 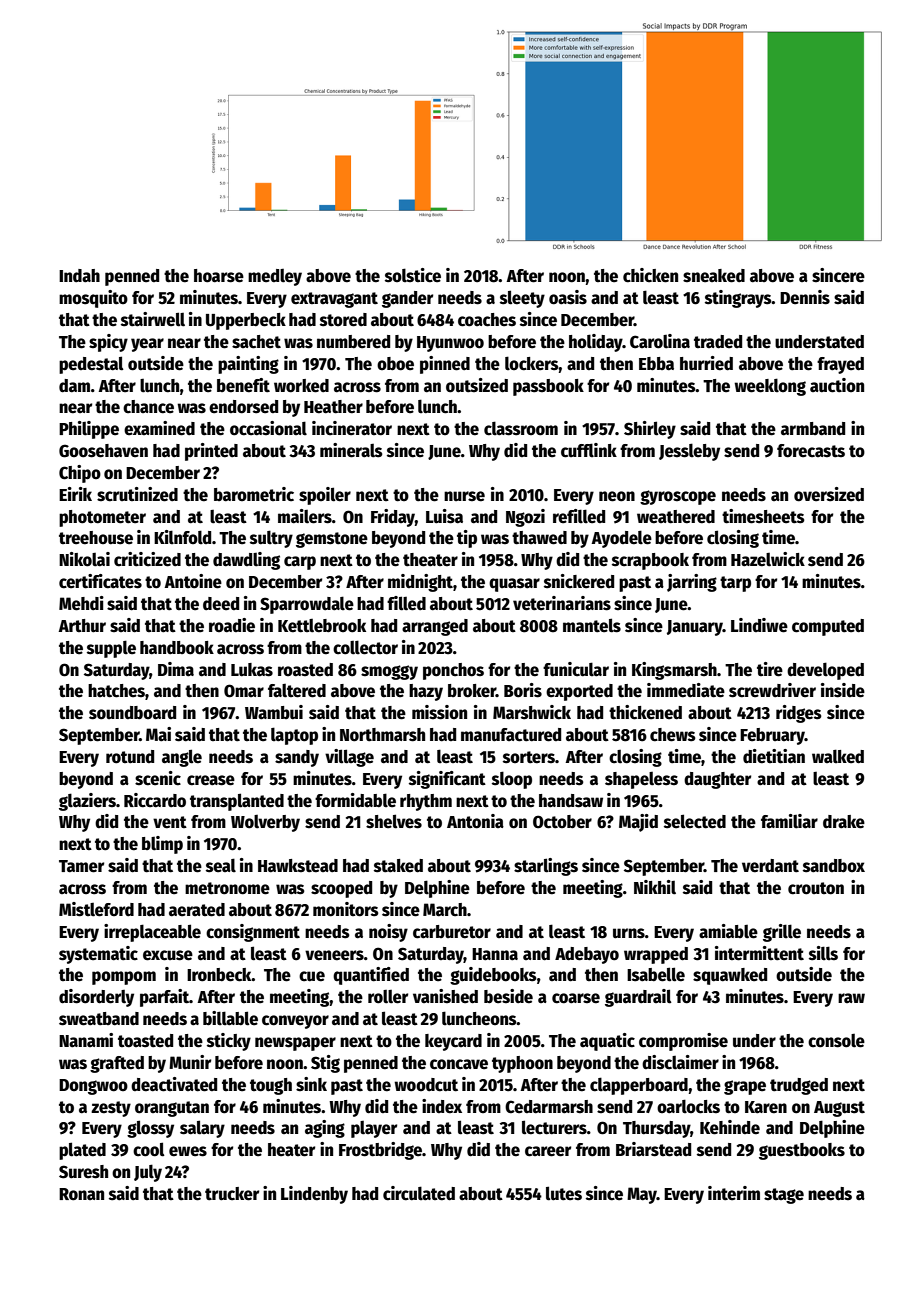 I want to click on tip, so click(x=467, y=539).
